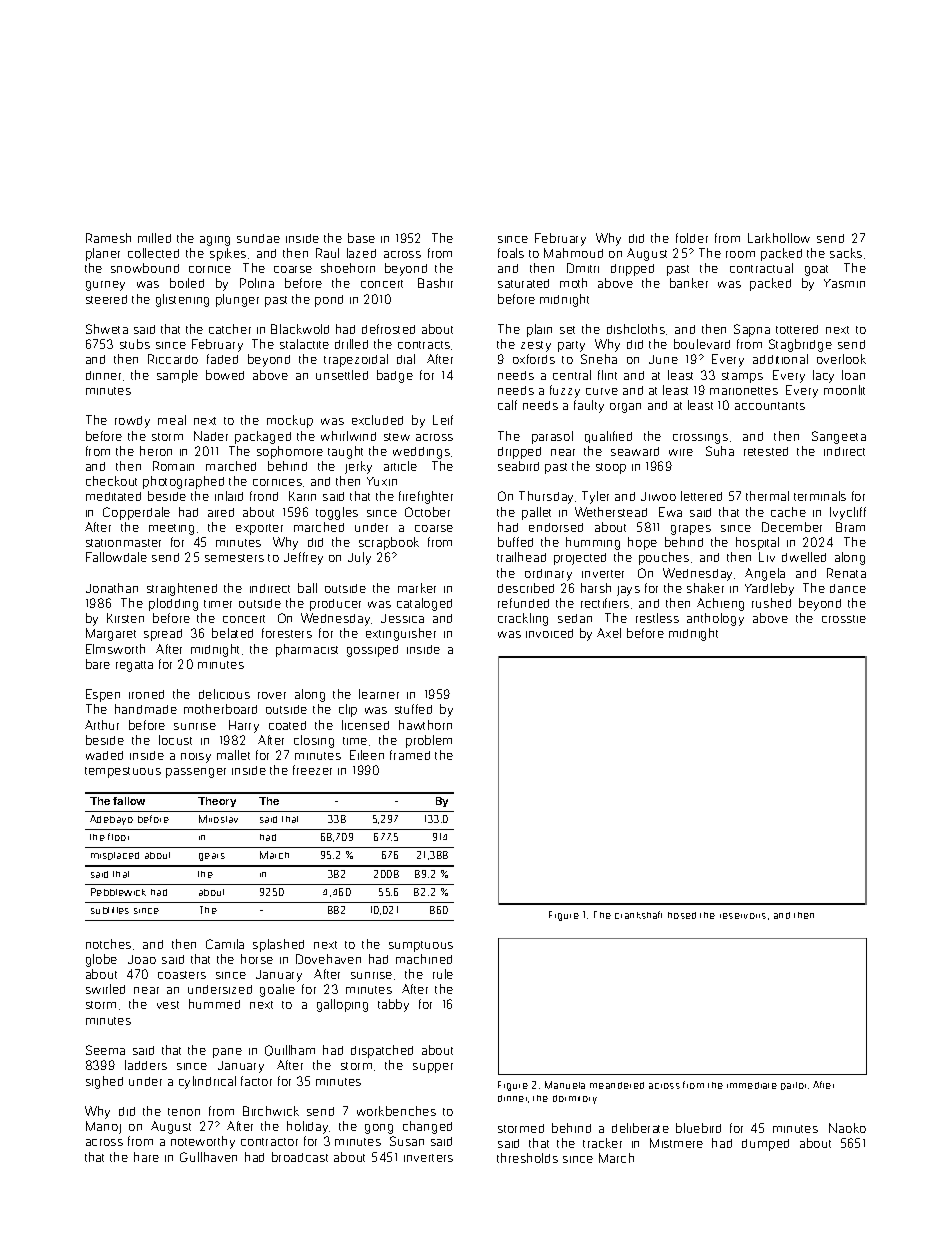  What do you see at coordinates (744, 391) in the screenshot?
I see `marionettes` at bounding box center [744, 391].
